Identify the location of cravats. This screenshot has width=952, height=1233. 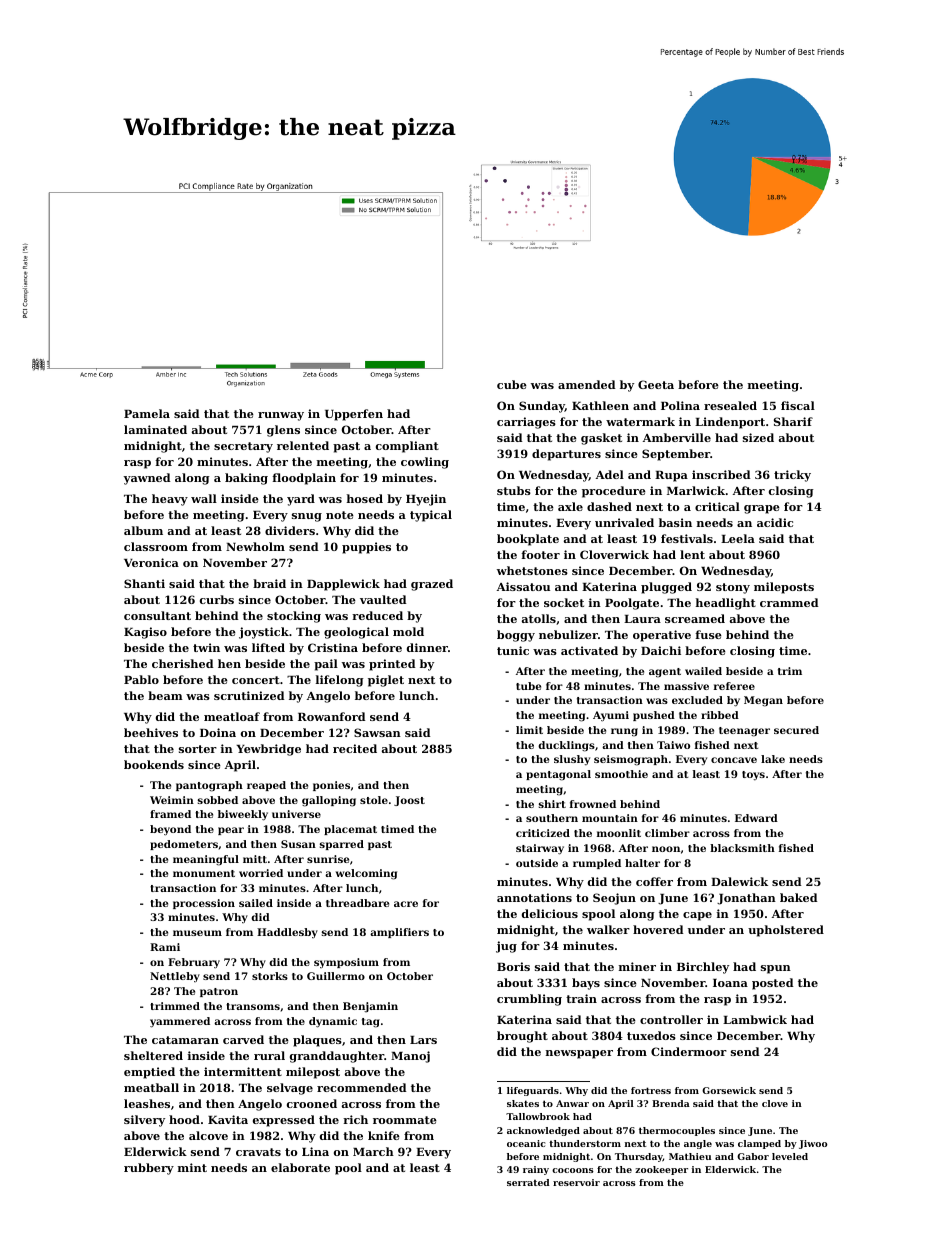
(258, 1152).
